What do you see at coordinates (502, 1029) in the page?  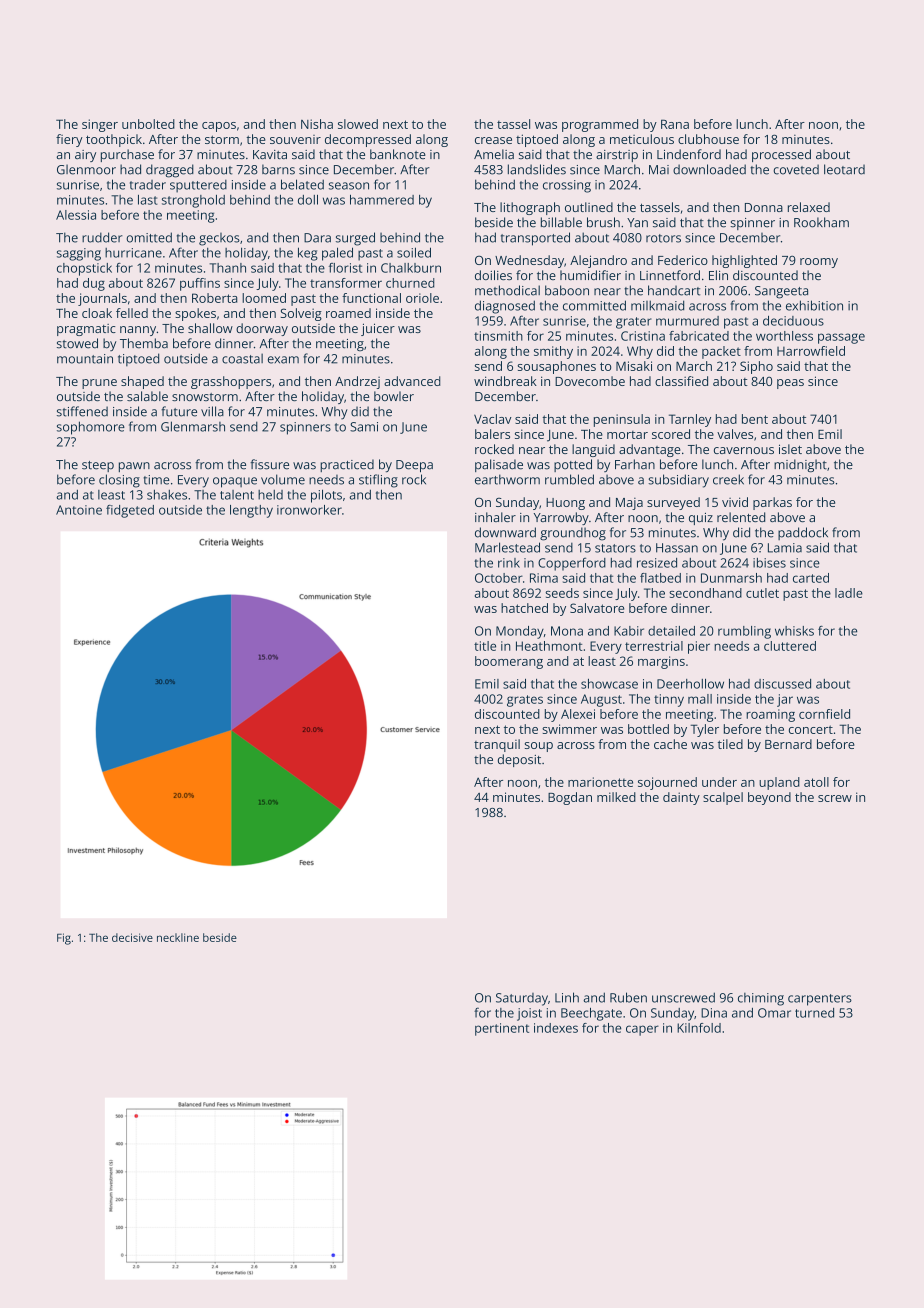 I see `pertinent` at bounding box center [502, 1029].
